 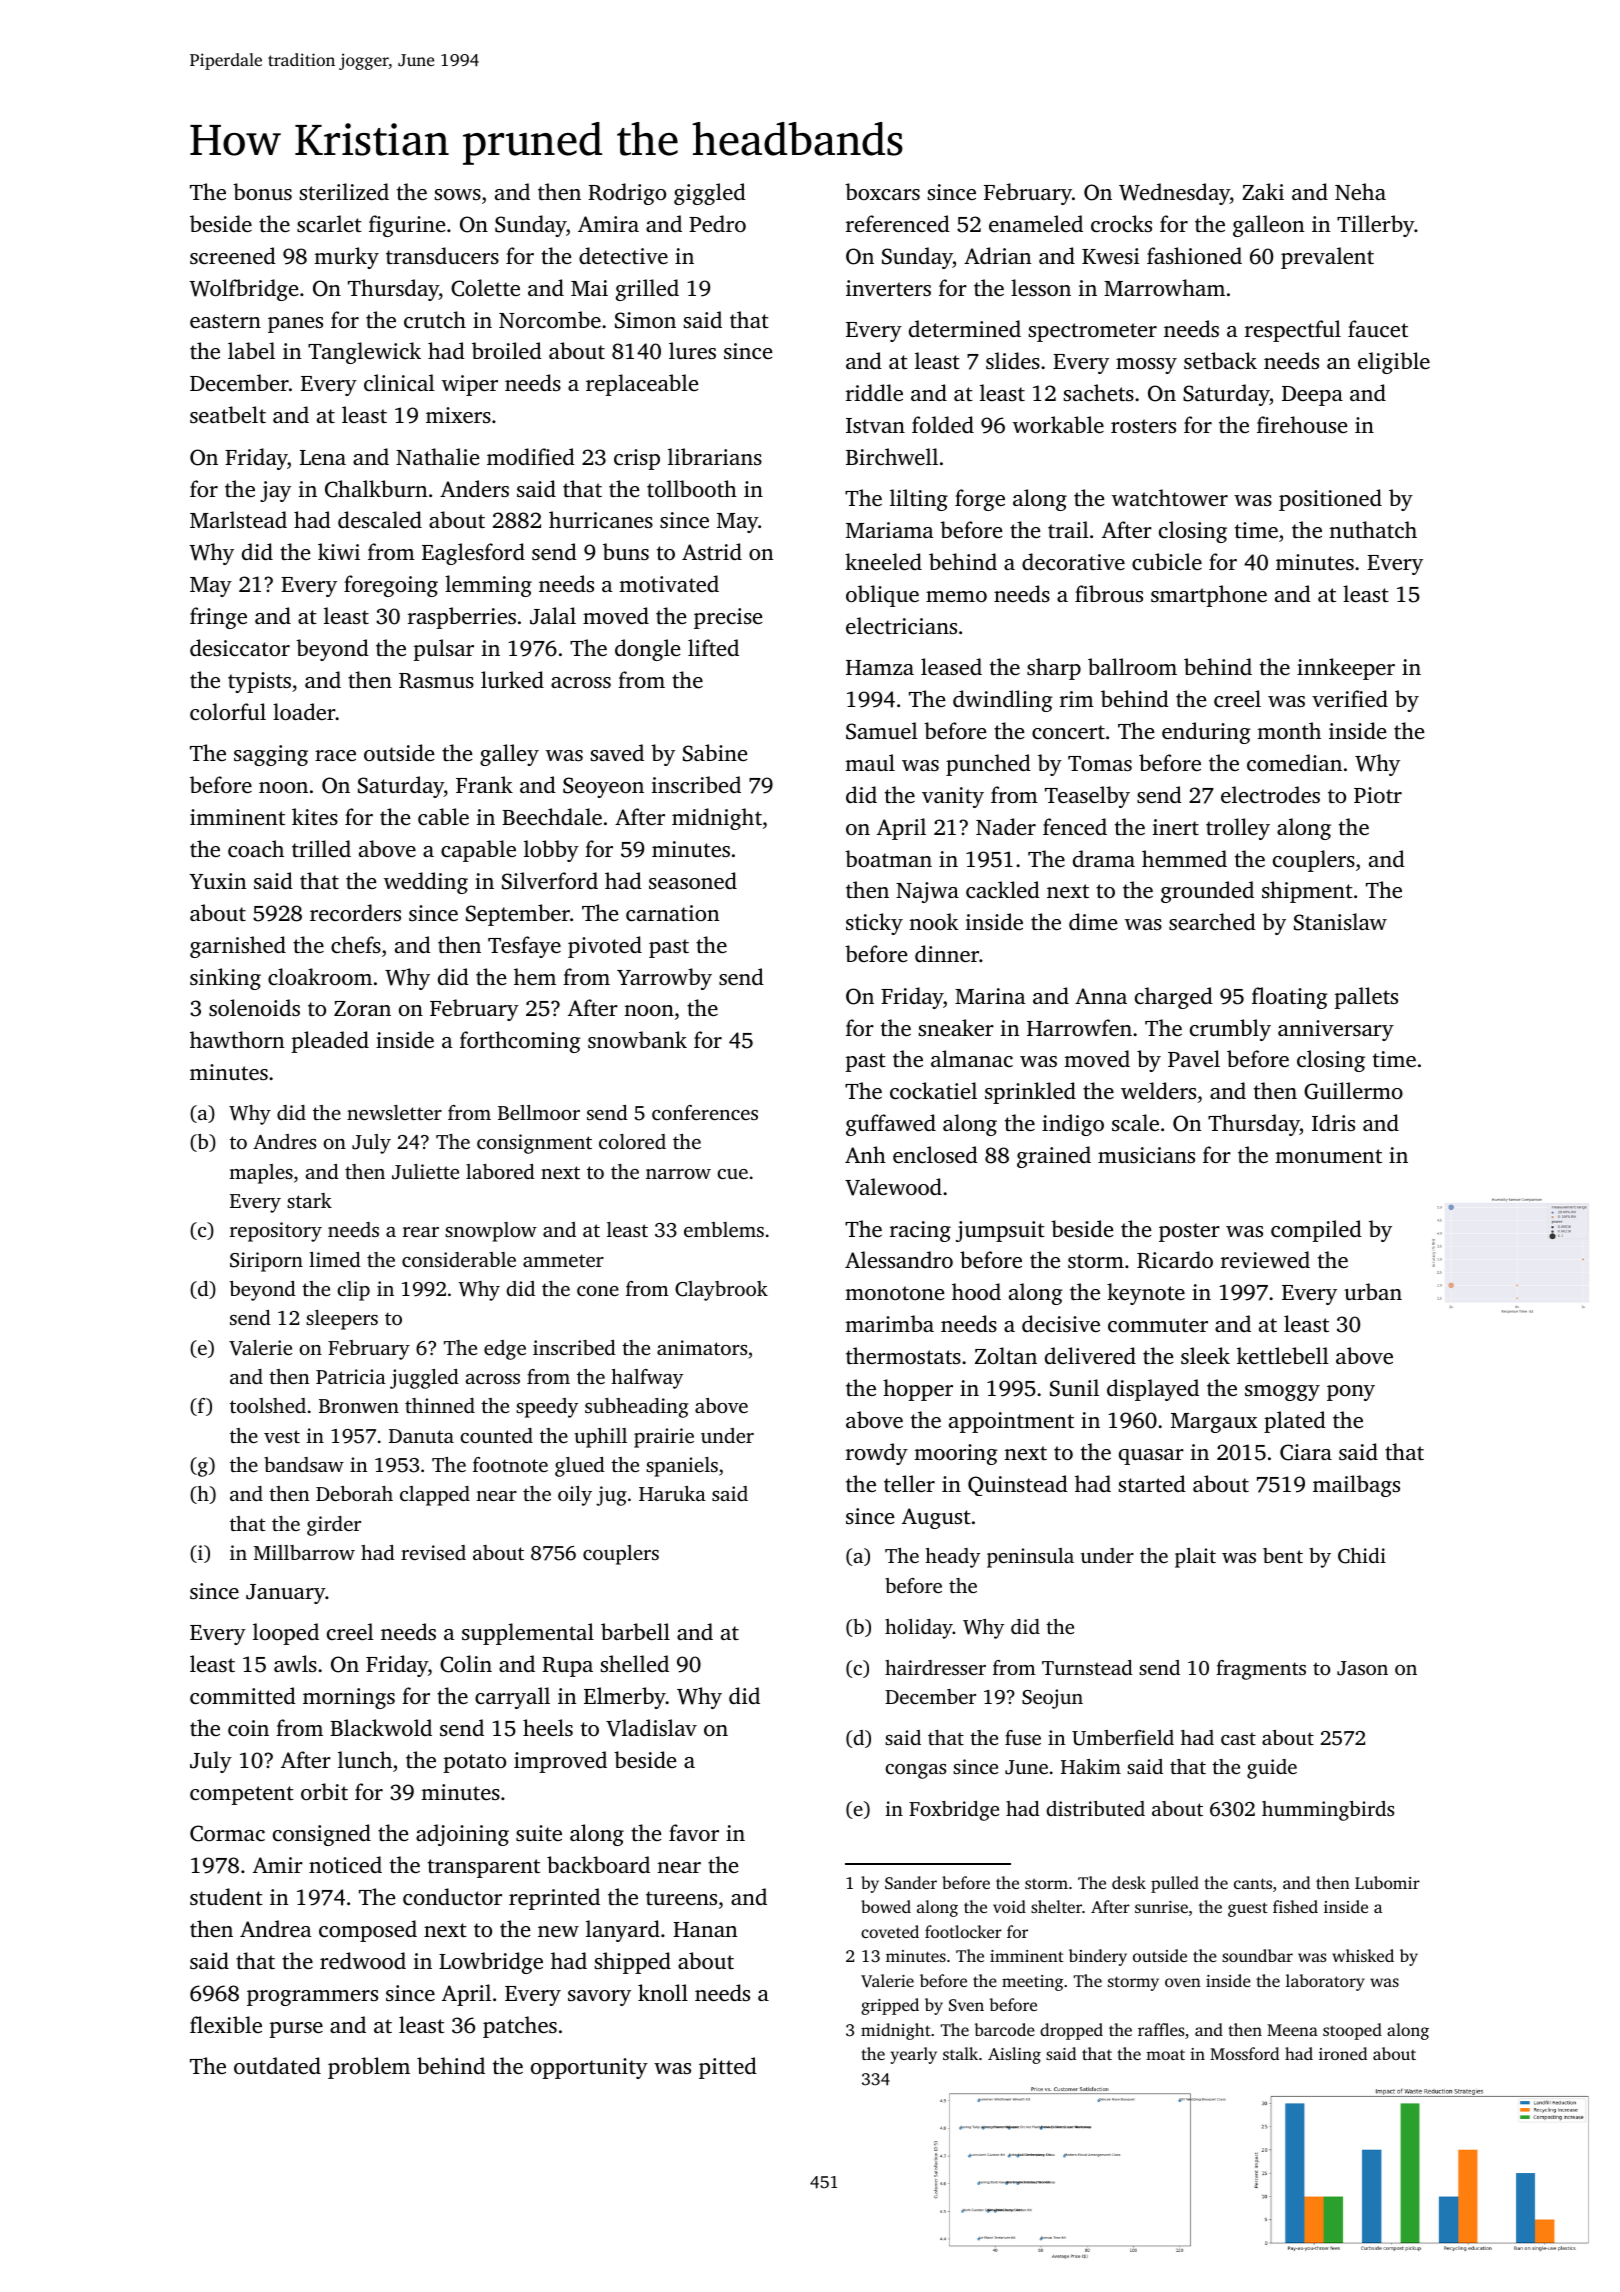 I want to click on Istvan, so click(x=875, y=425).
